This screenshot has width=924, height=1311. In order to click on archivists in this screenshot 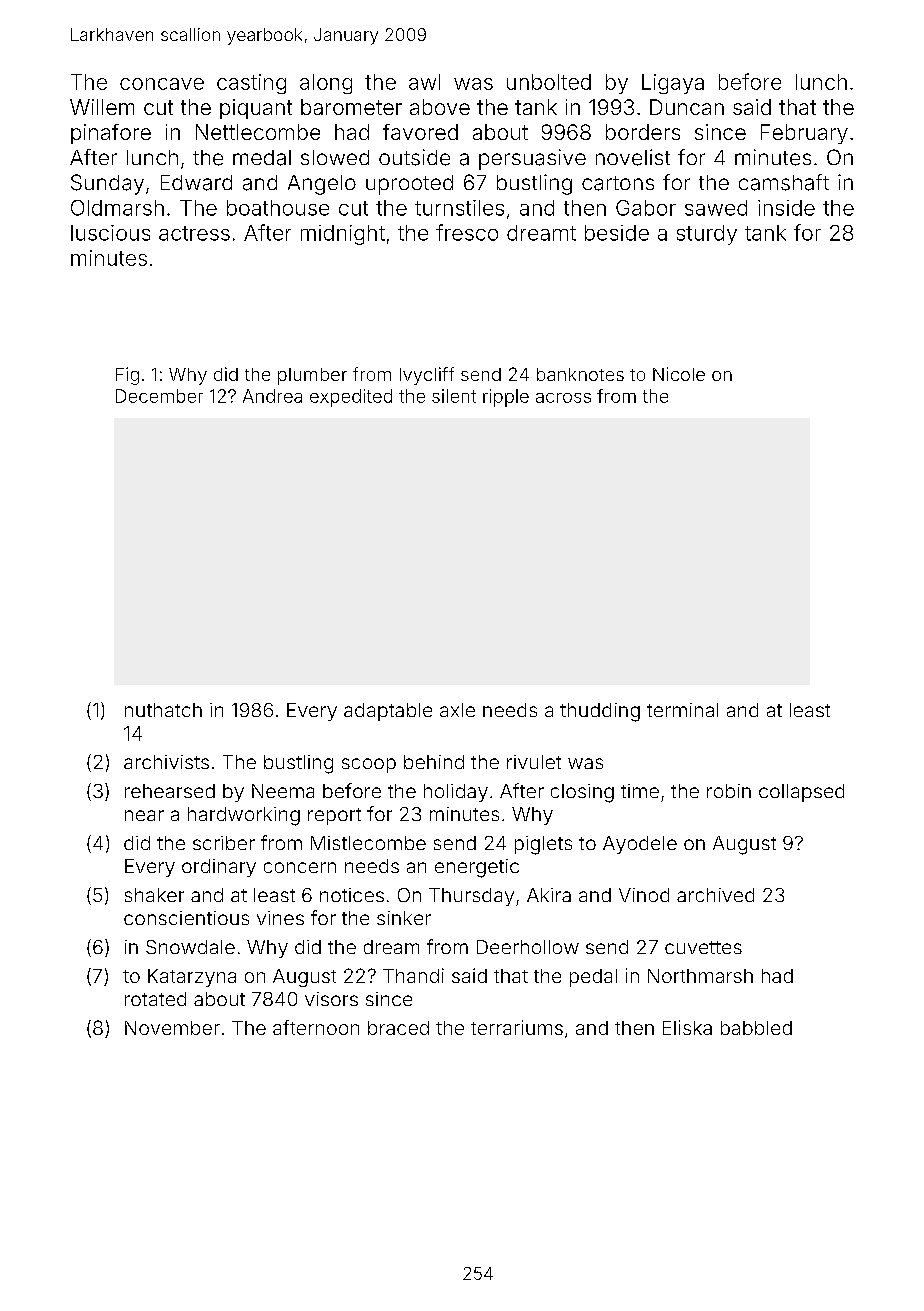, I will do `click(166, 762)`.
